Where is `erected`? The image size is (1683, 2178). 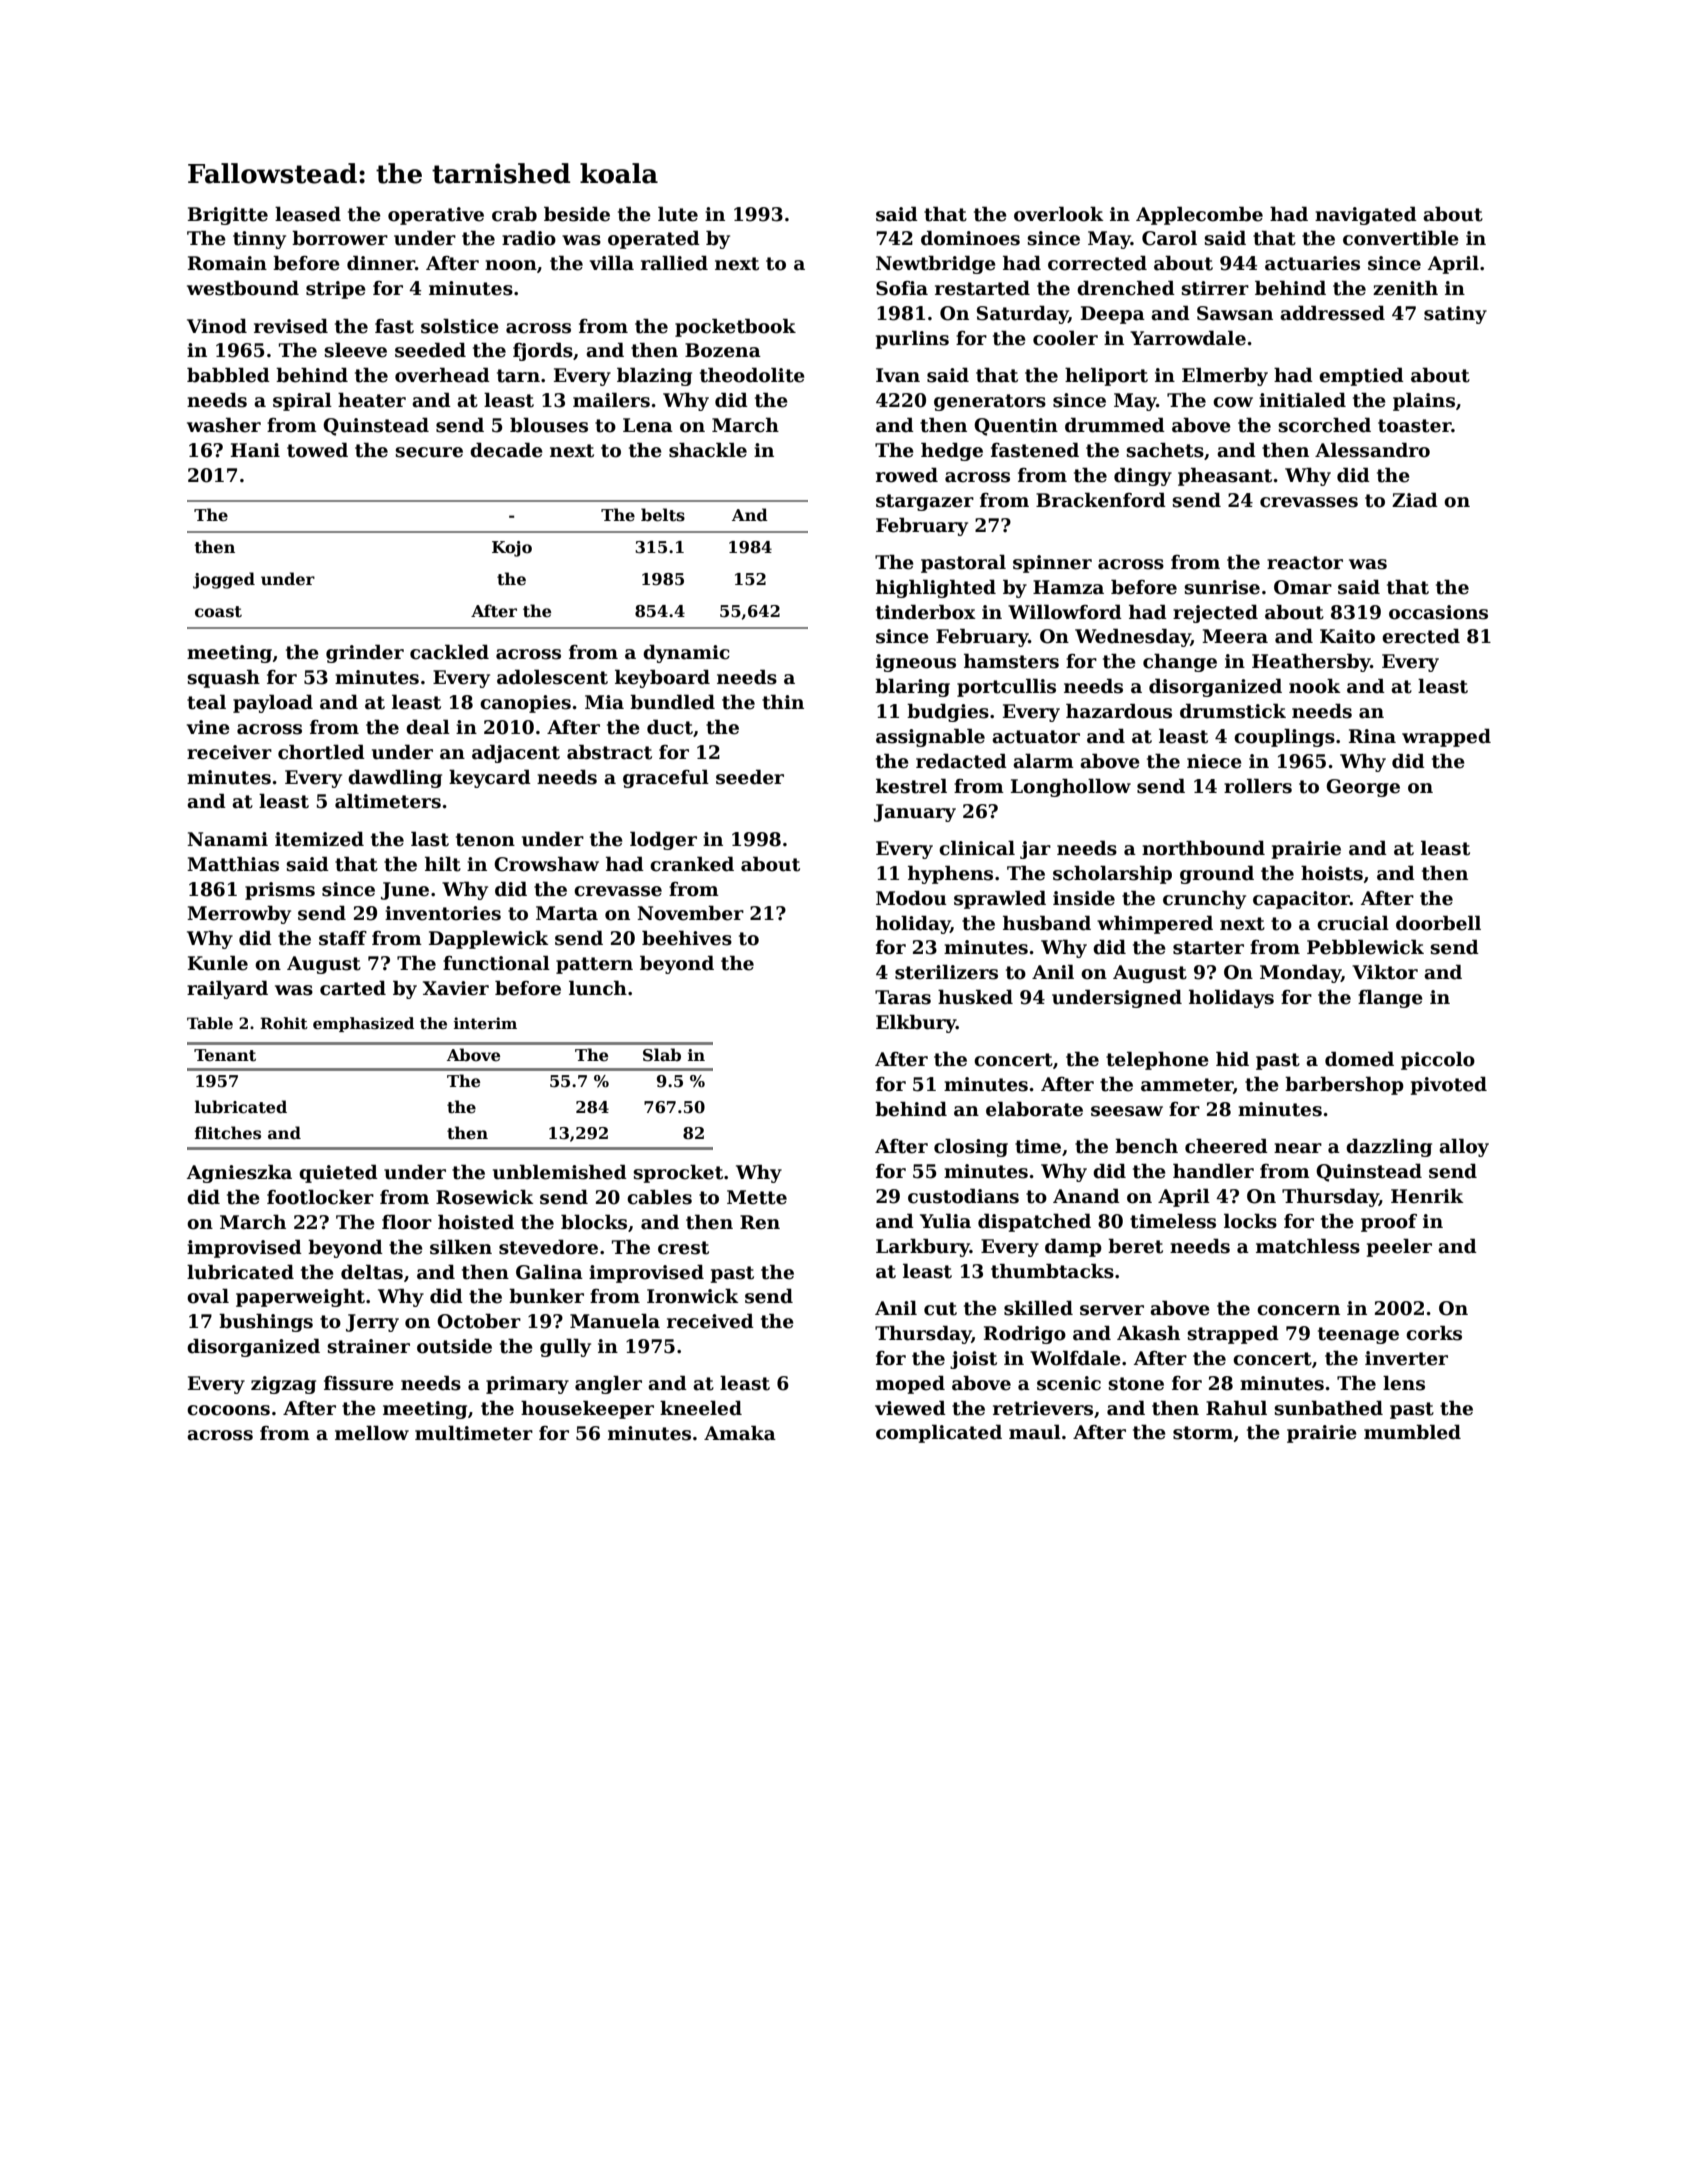 erected is located at coordinates (1421, 636).
